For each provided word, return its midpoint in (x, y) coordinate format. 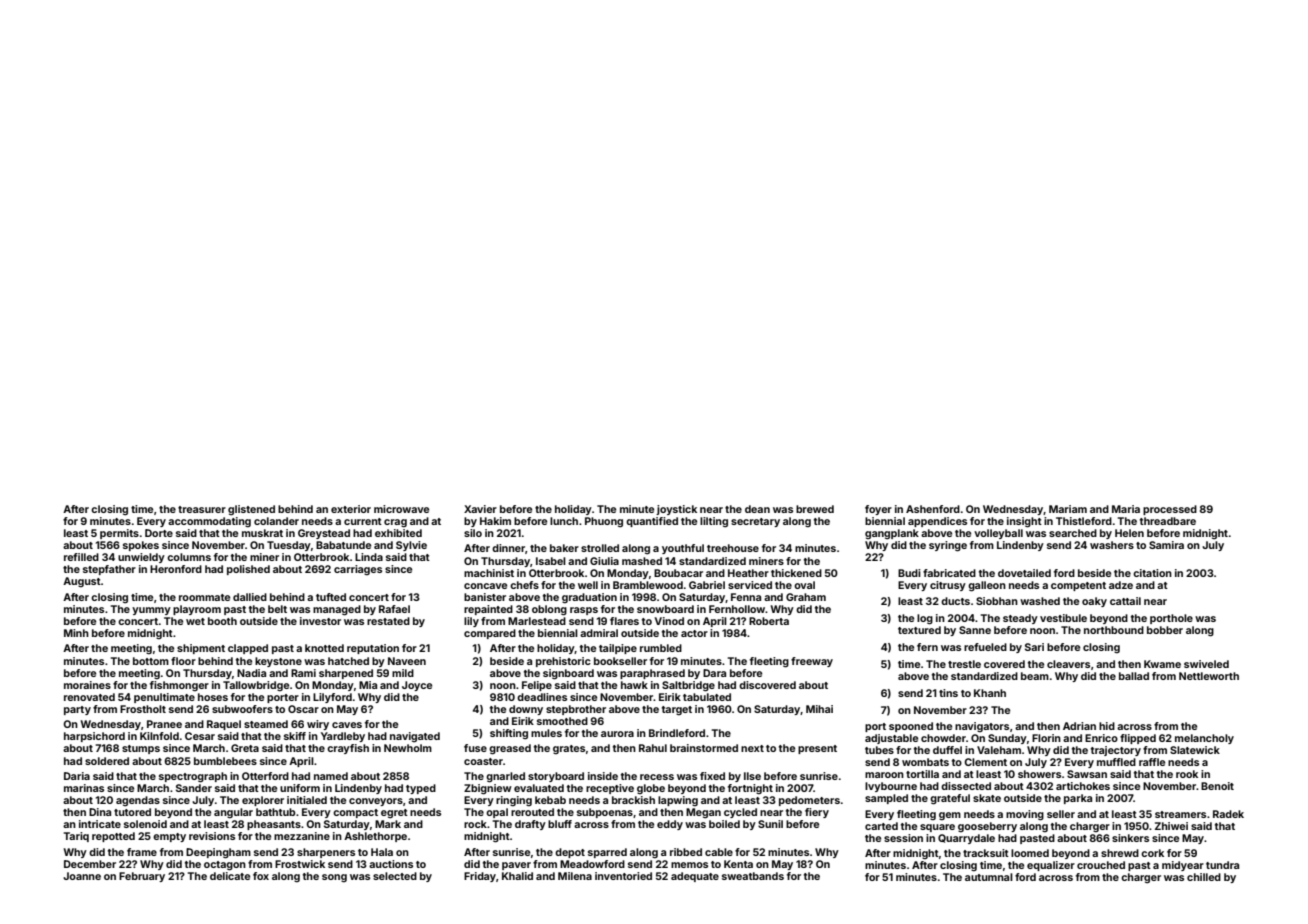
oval (804, 585)
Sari (1034, 647)
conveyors (376, 802)
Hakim (495, 521)
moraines (87, 685)
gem (950, 816)
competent (1078, 586)
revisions (212, 836)
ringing (514, 801)
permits (119, 534)
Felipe (537, 686)
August (82, 582)
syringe (948, 546)
